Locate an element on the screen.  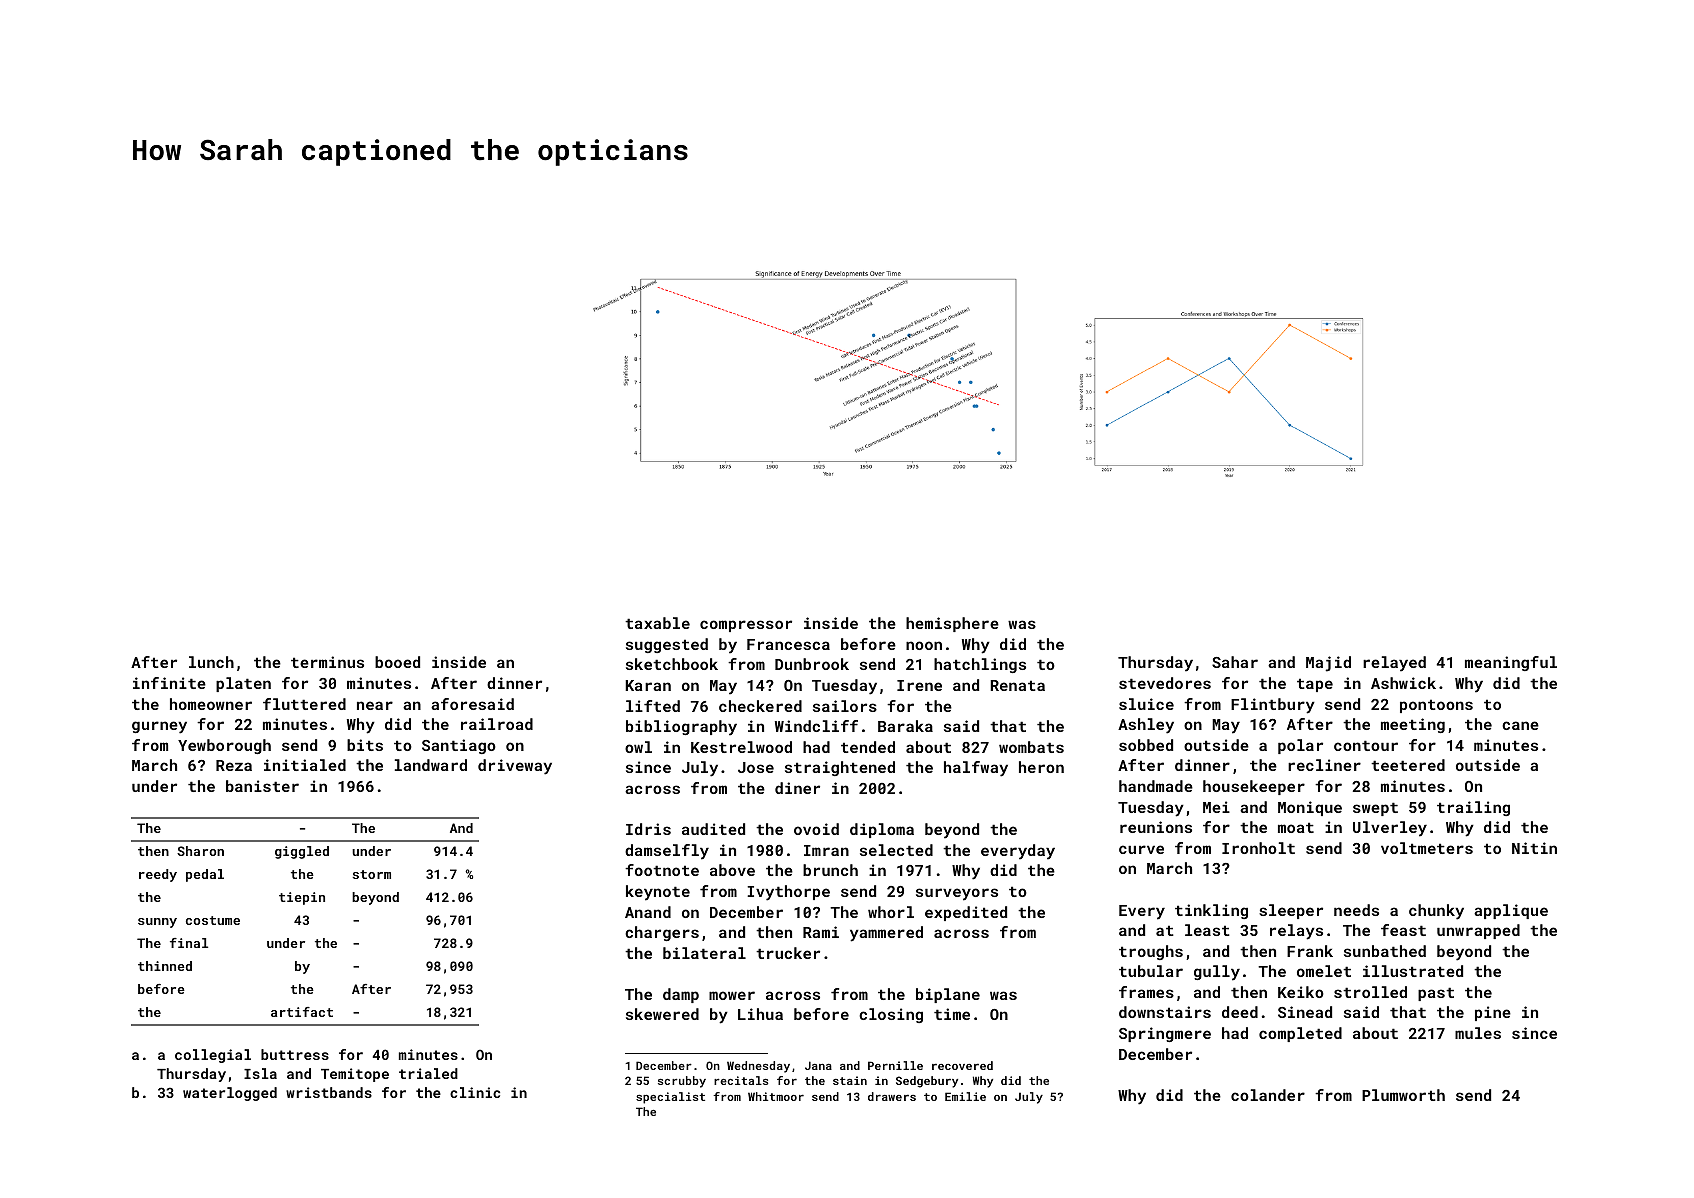
relayed is located at coordinates (1394, 664).
